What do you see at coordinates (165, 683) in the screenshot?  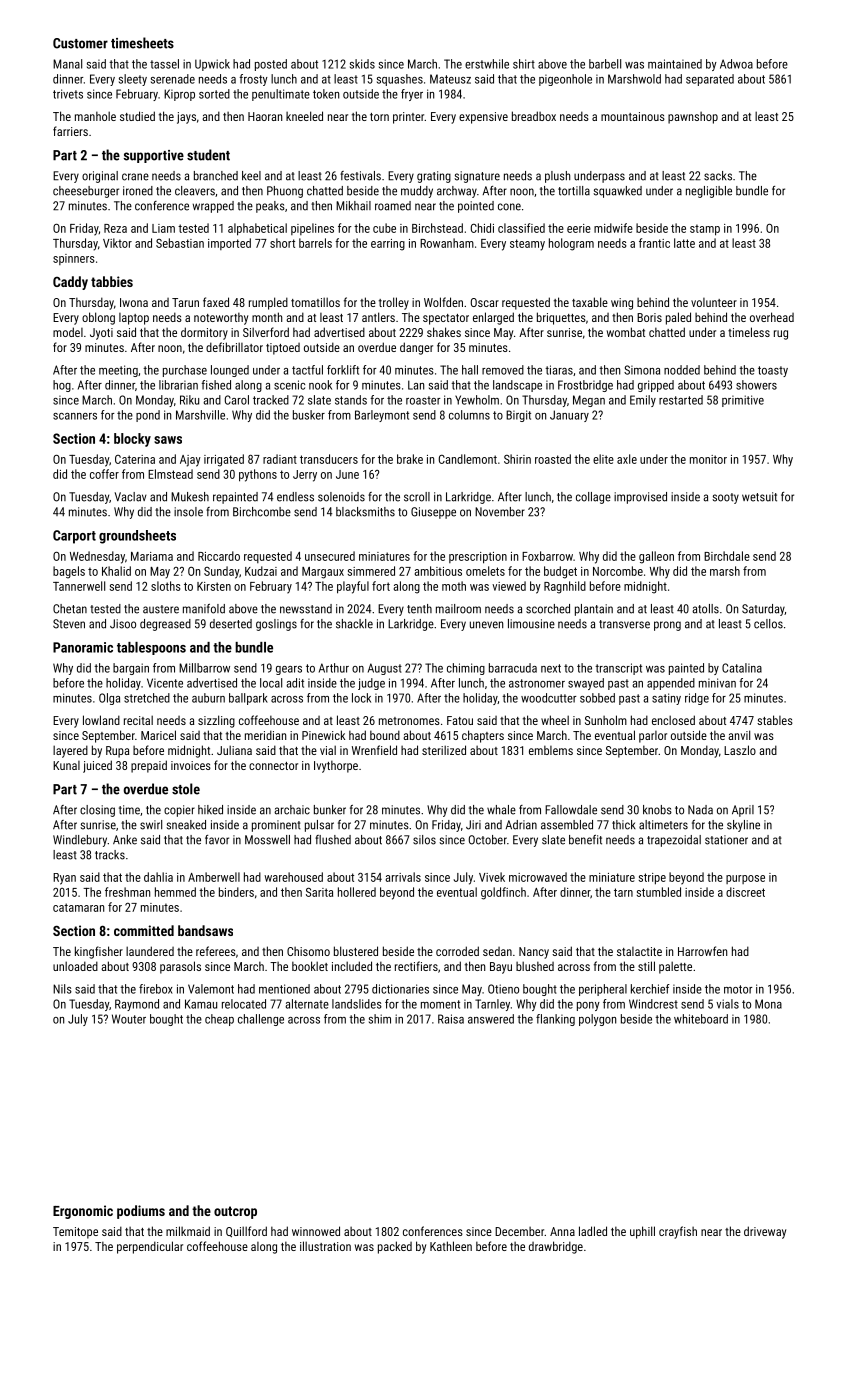 I see `Vicente` at bounding box center [165, 683].
